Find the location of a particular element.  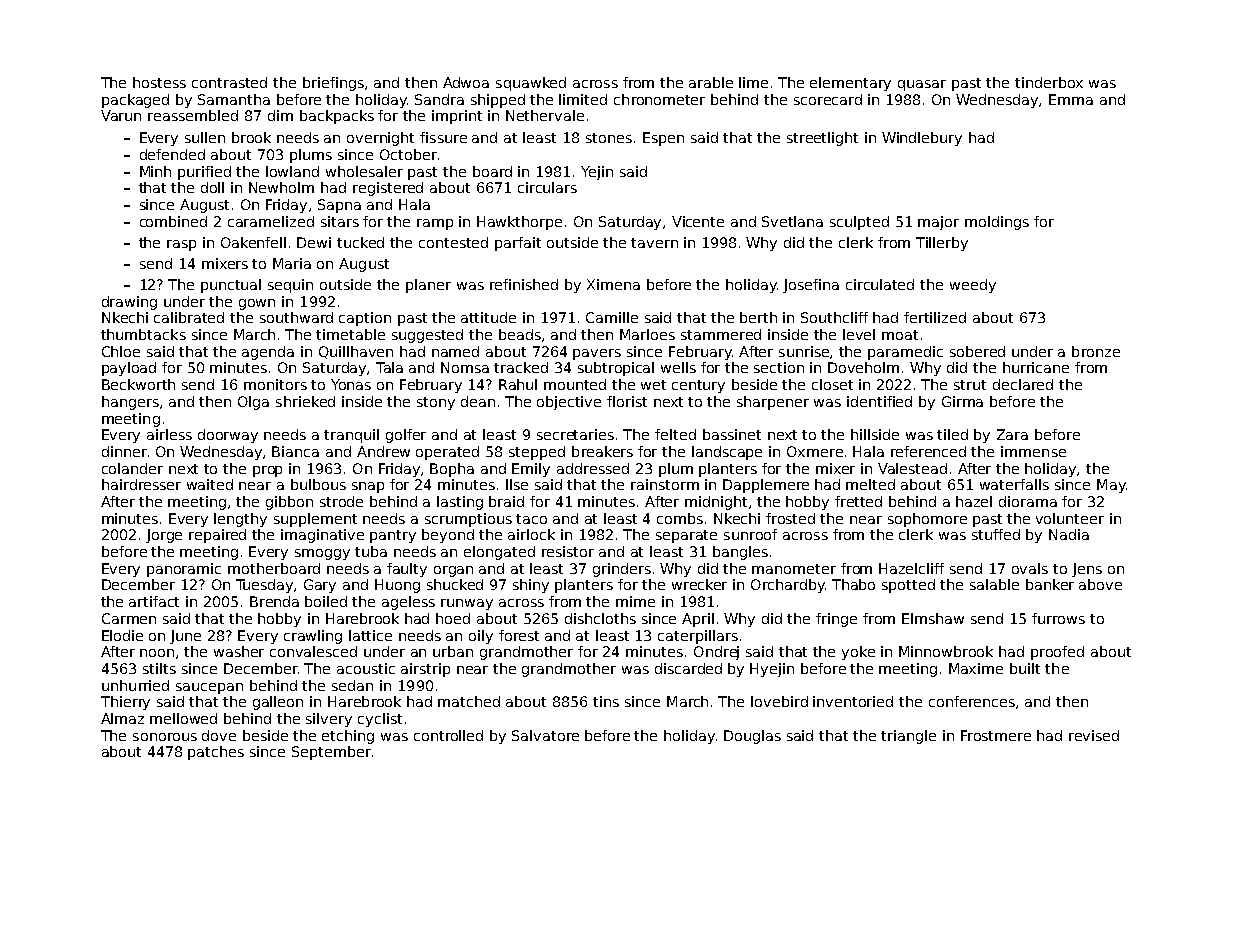

bulbous is located at coordinates (318, 484).
